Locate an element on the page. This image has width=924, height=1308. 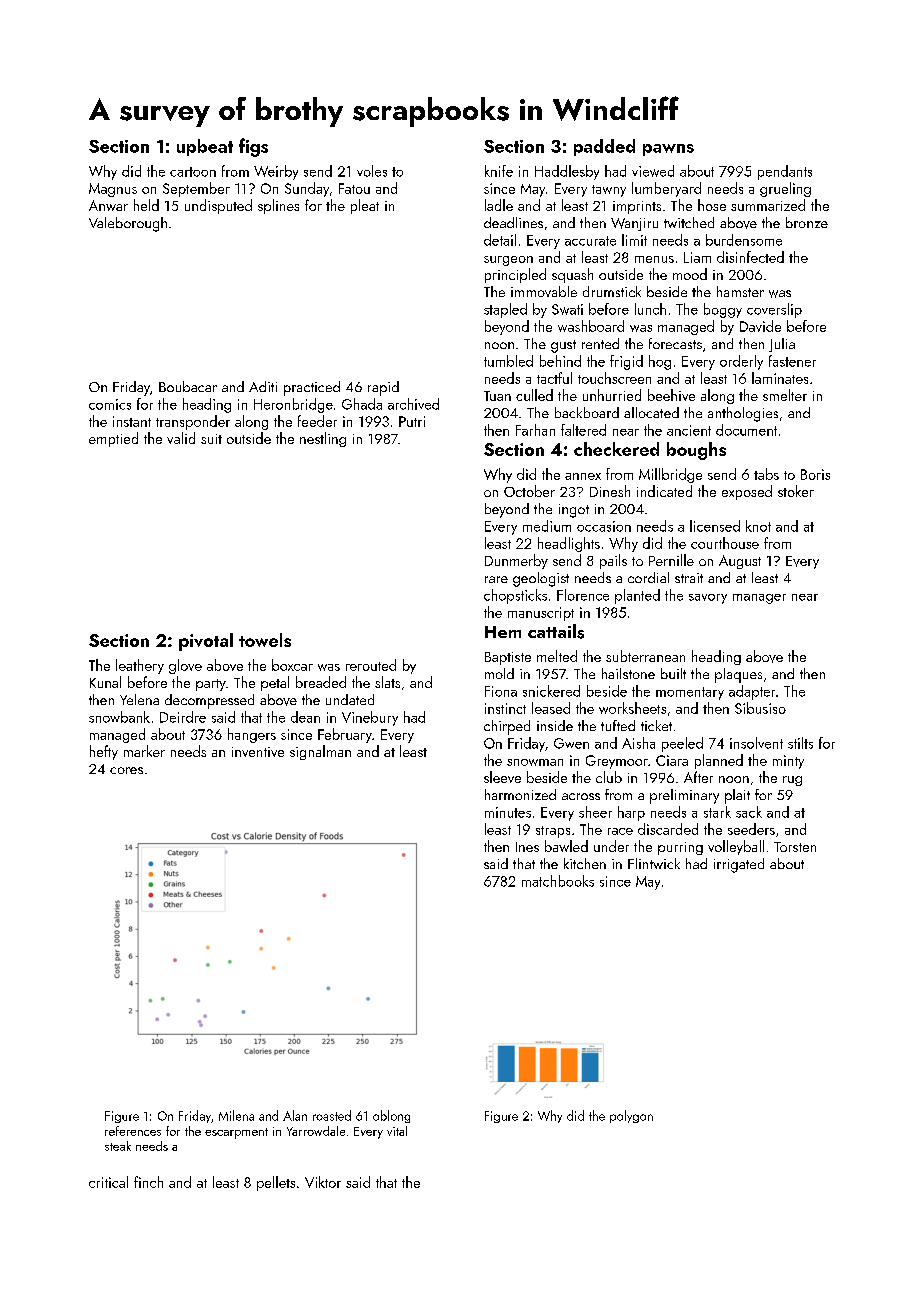
pleat is located at coordinates (365, 206).
